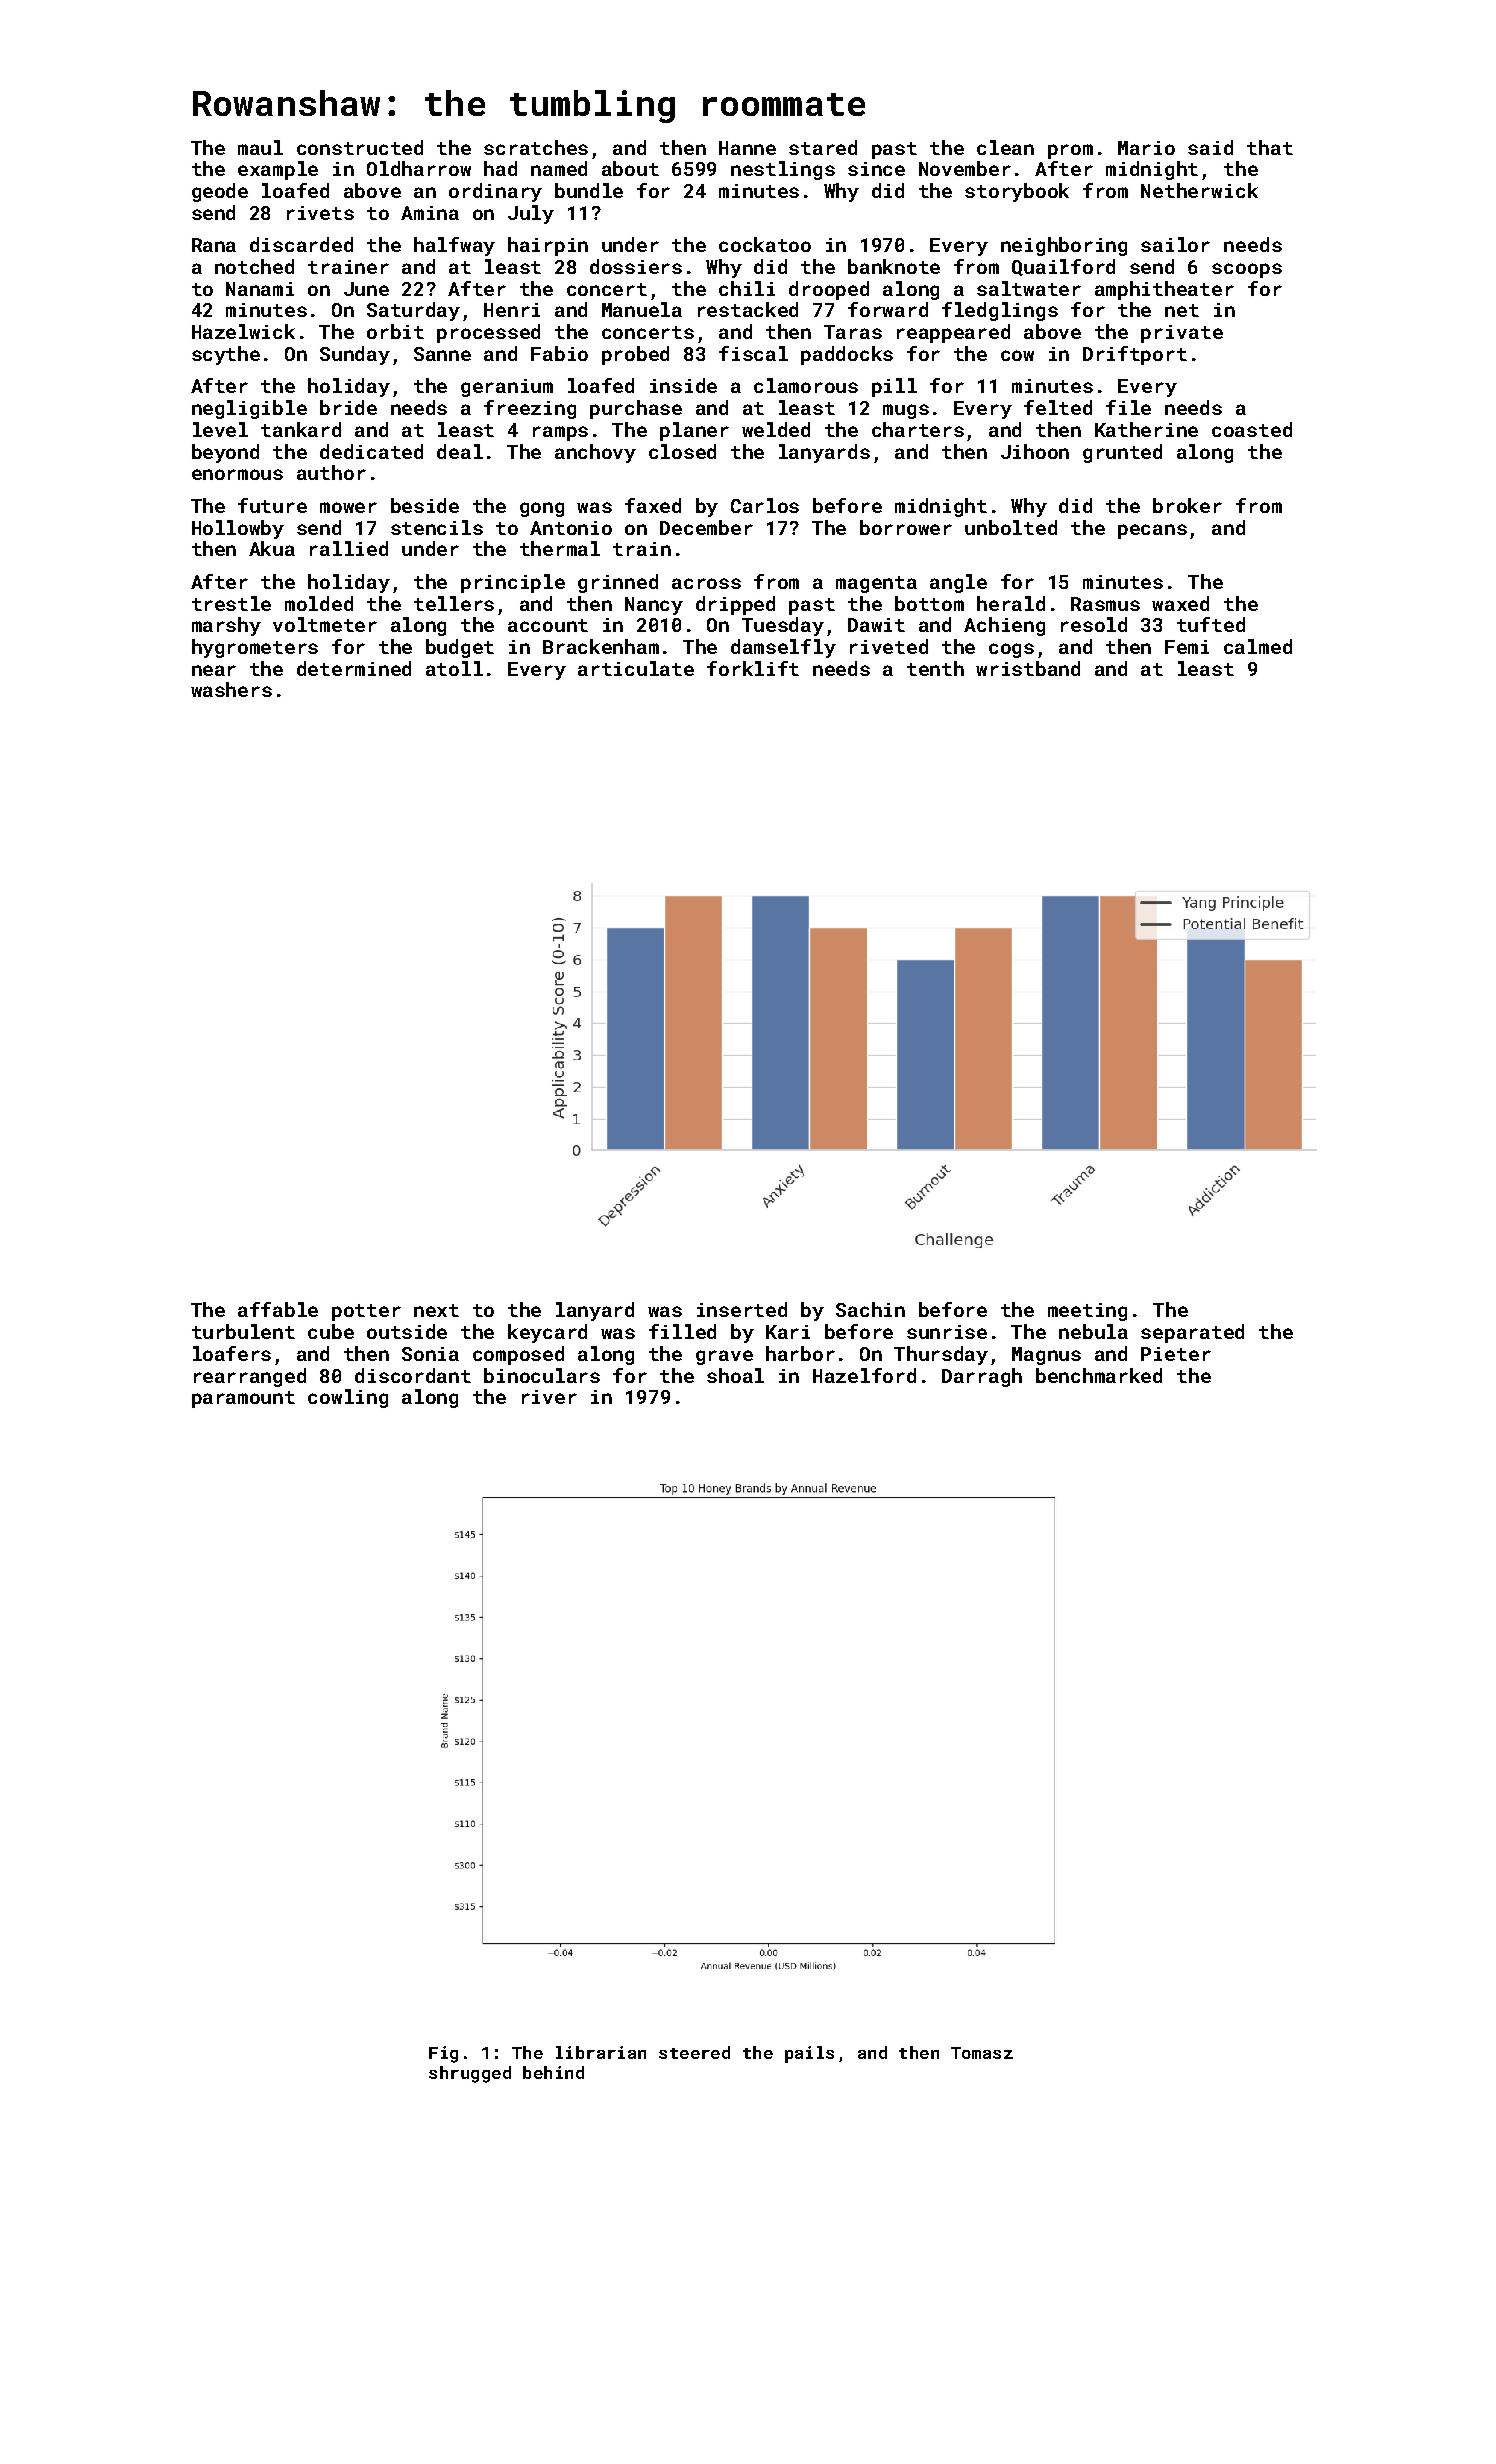 The width and height of the screenshot is (1496, 2464). Describe the element at coordinates (260, 147) in the screenshot. I see `maul` at that location.
